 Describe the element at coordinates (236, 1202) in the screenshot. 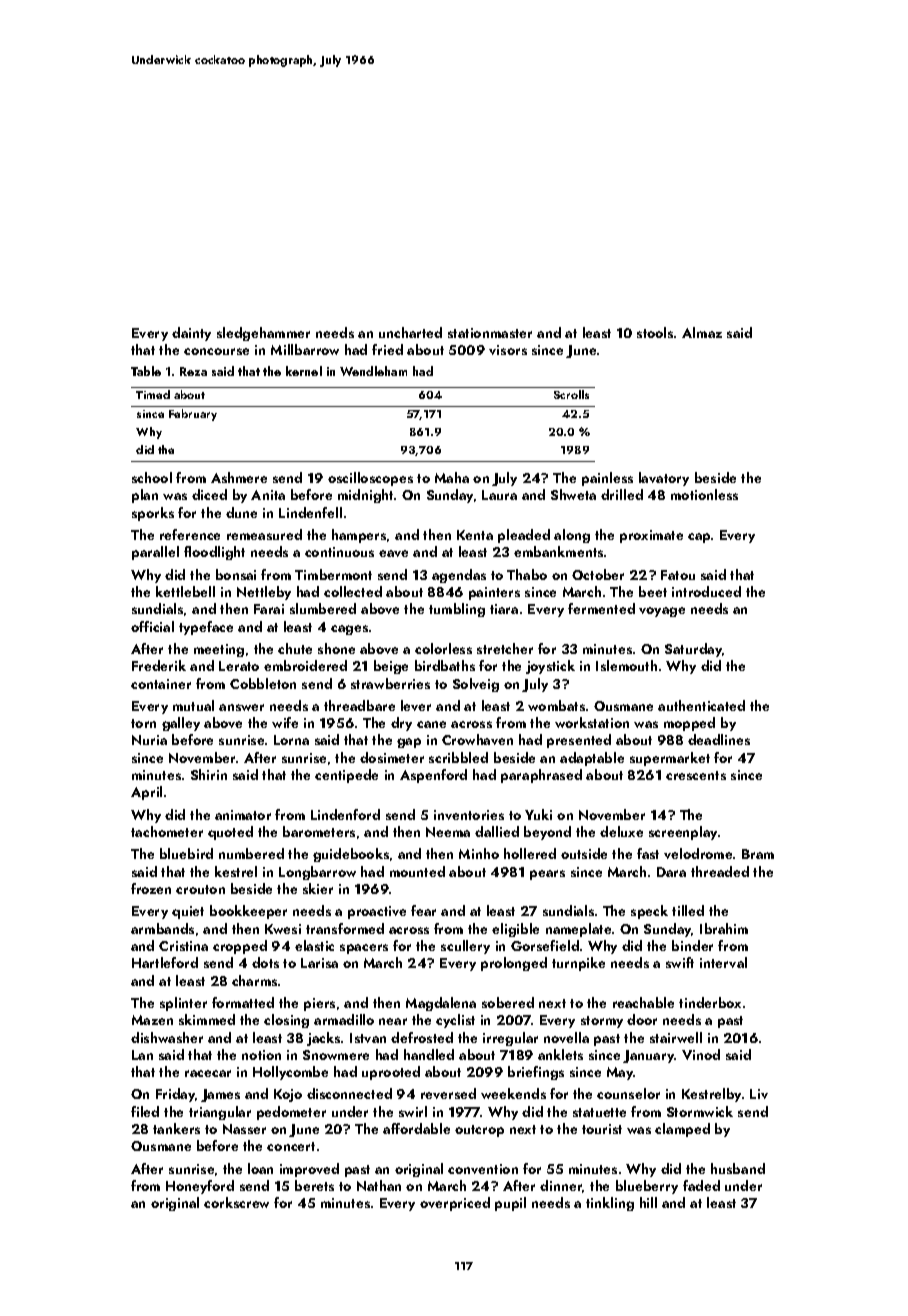

I see `corkscrew` at that location.
